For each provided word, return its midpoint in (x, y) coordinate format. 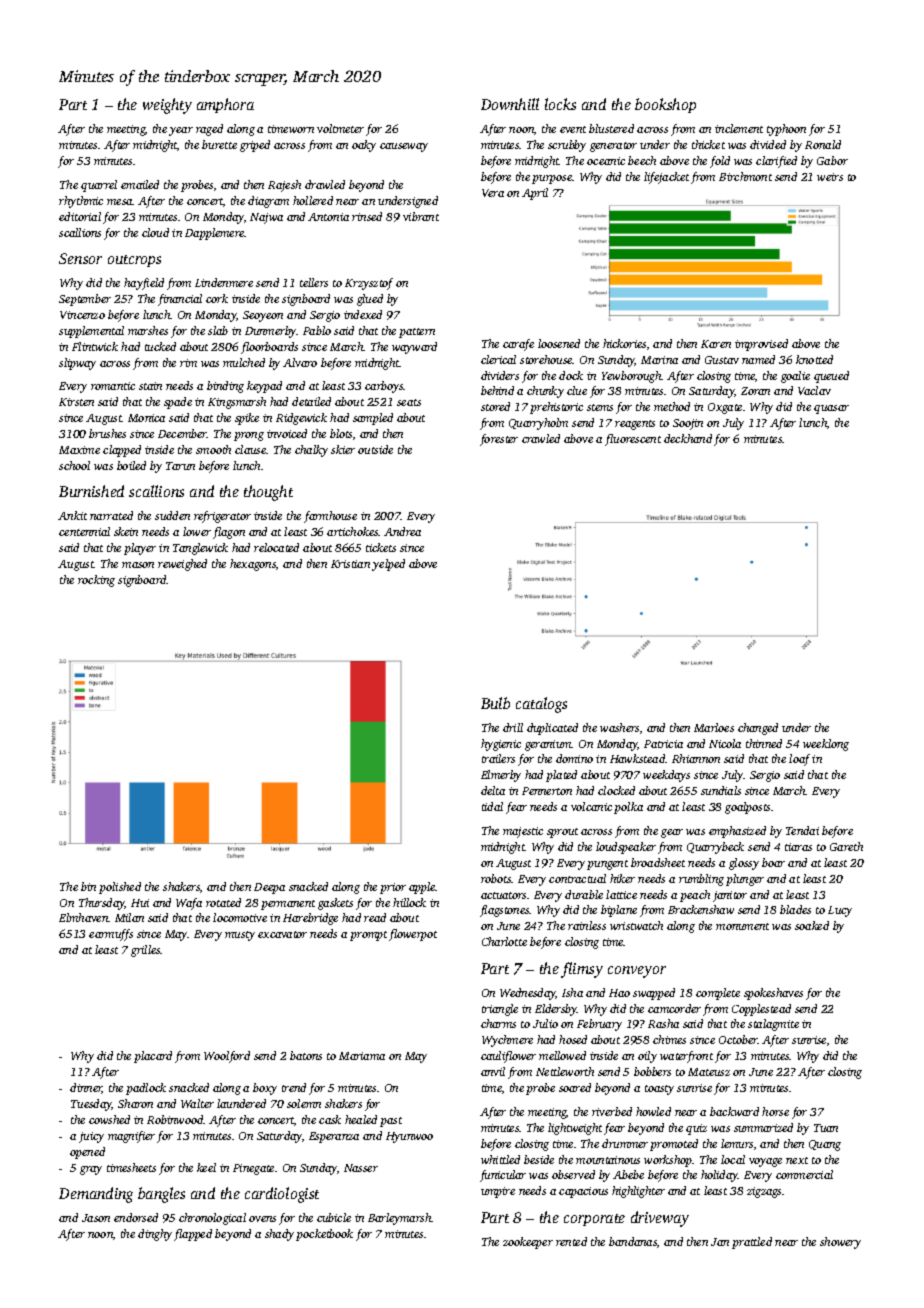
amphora (225, 105)
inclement (739, 128)
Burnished (91, 491)
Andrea (402, 531)
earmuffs (111, 935)
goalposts (747, 808)
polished (120, 888)
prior (393, 888)
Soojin (688, 424)
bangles (161, 1195)
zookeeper (528, 1243)
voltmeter (340, 128)
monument (742, 926)
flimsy (582, 970)
